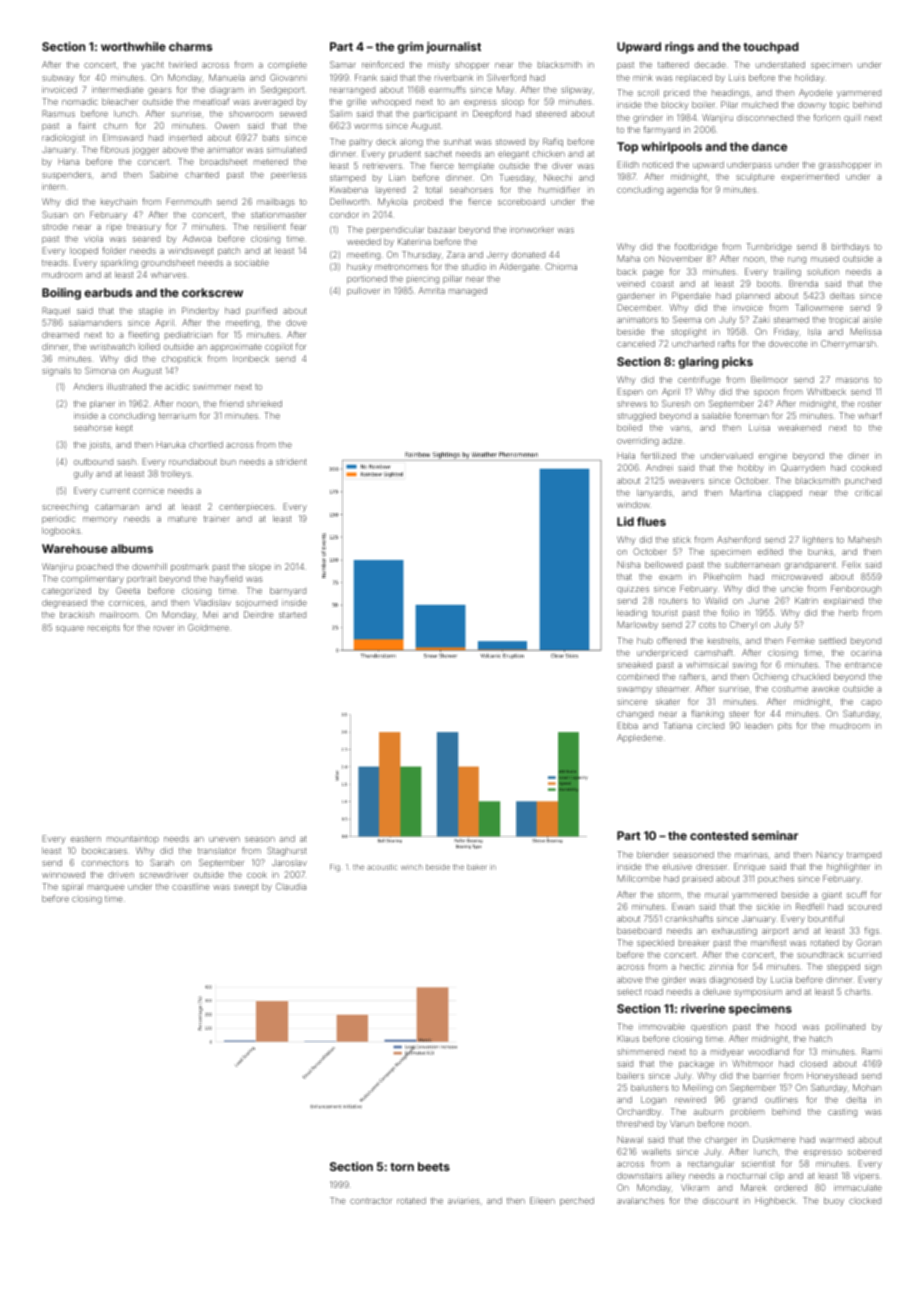 The height and width of the image is (1308, 924). Describe the element at coordinates (710, 64) in the image. I see `decade` at that location.
